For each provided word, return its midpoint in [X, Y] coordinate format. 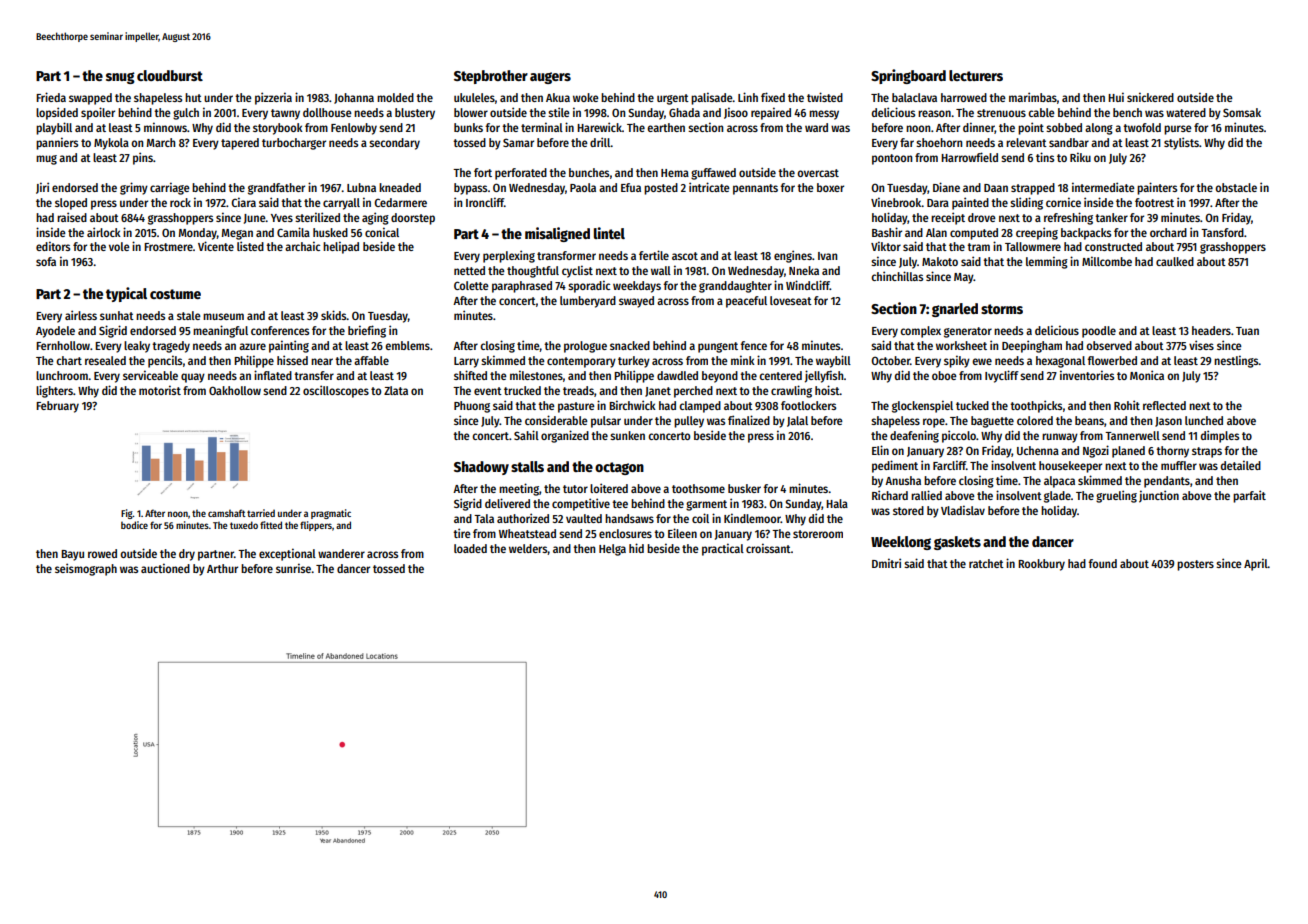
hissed [292, 360]
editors [53, 246]
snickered [1150, 97]
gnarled [955, 310]
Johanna [354, 98]
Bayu [72, 555]
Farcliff [949, 465]
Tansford [1222, 232]
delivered [507, 503]
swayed [636, 302]
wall [661, 270]
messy [824, 115]
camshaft [227, 513]
